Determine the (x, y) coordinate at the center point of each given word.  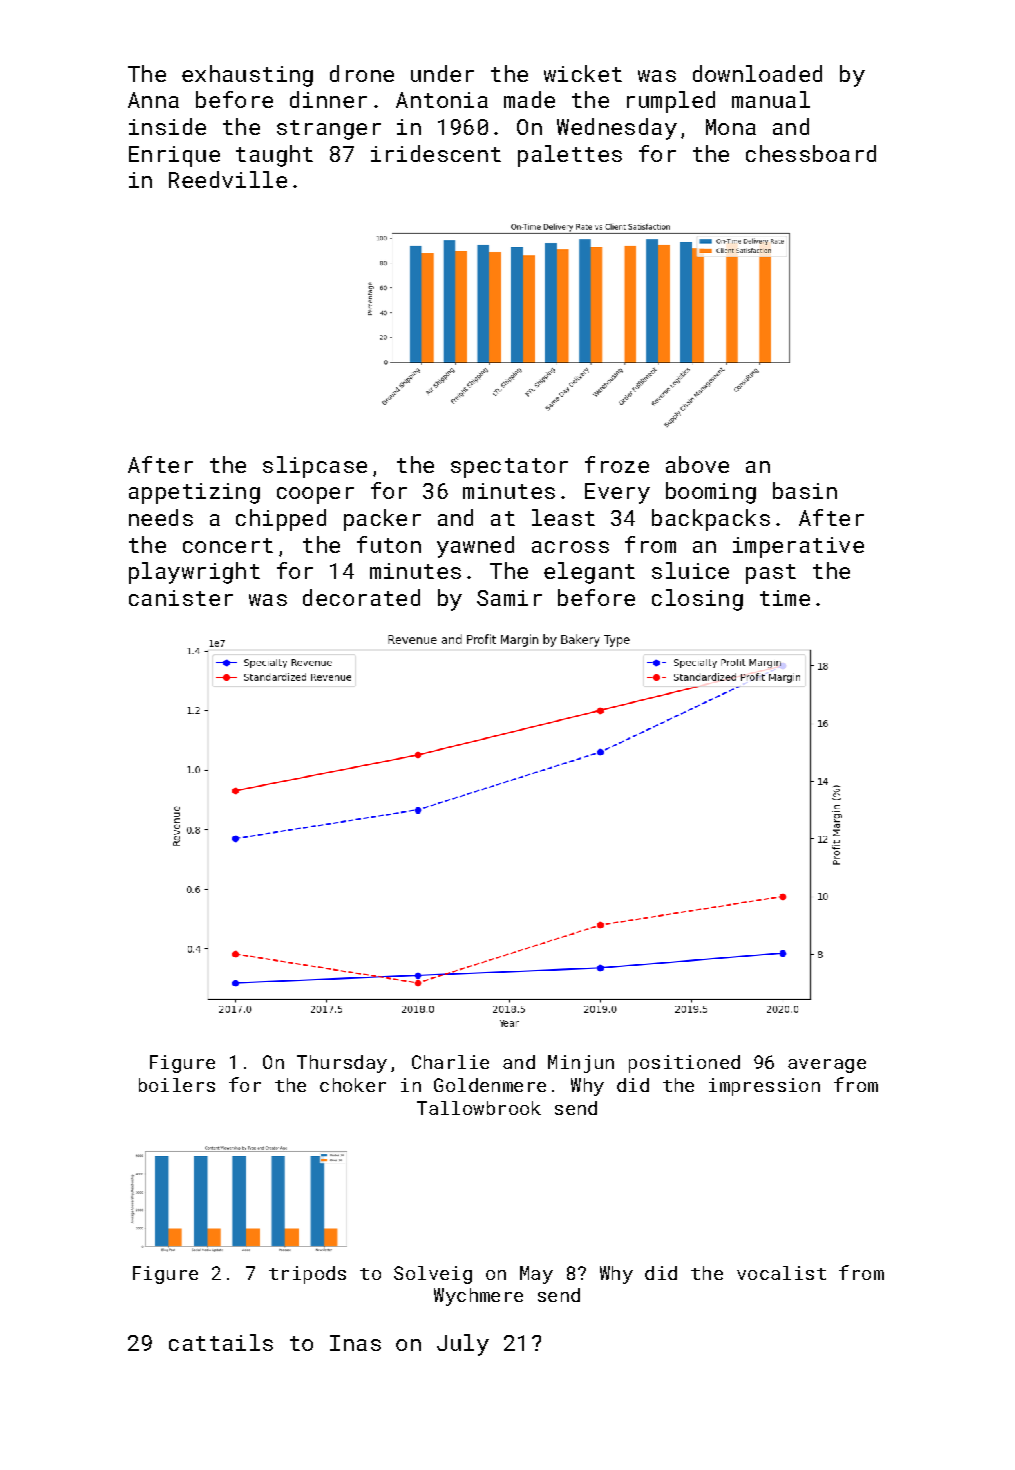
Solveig (433, 1275)
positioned (684, 1064)
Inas (355, 1343)
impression (764, 1087)
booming (711, 493)
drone (362, 73)
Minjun (581, 1064)
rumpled (671, 102)
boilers (177, 1085)
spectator (509, 468)
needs (161, 517)
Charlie (450, 1062)
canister (181, 598)
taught (274, 156)
